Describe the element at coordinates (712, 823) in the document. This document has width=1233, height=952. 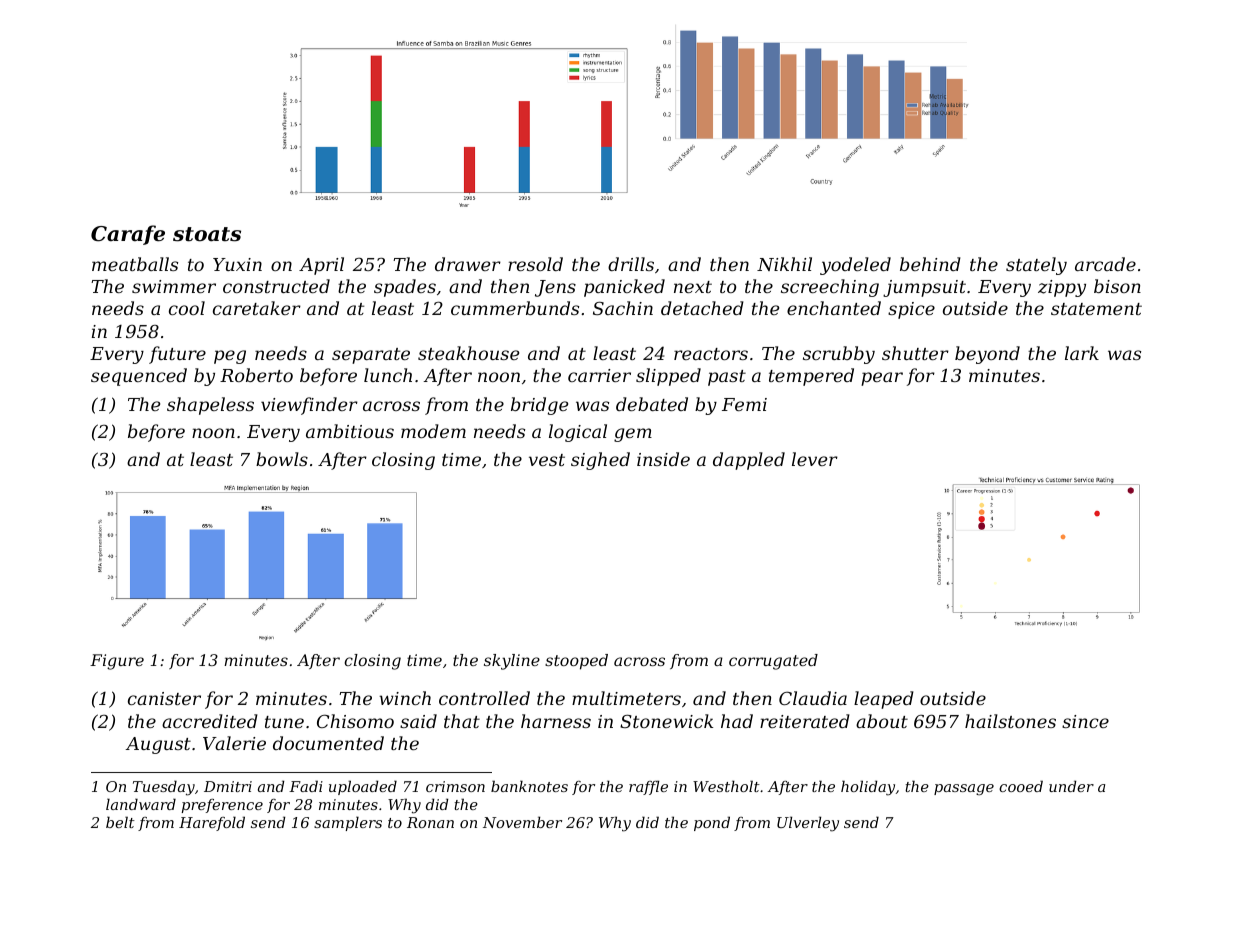
I see `pond` at that location.
